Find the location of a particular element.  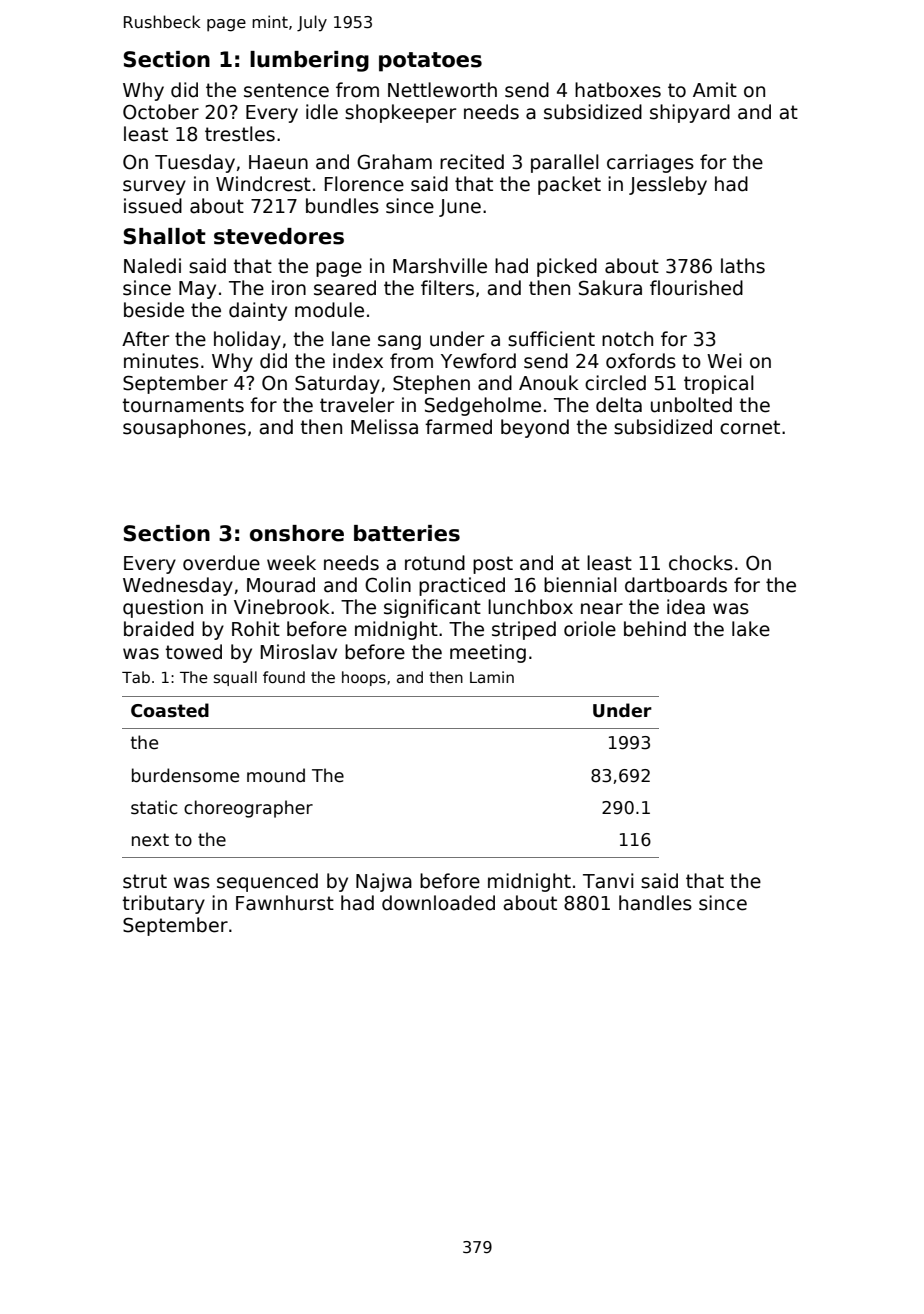

idea is located at coordinates (686, 607).
